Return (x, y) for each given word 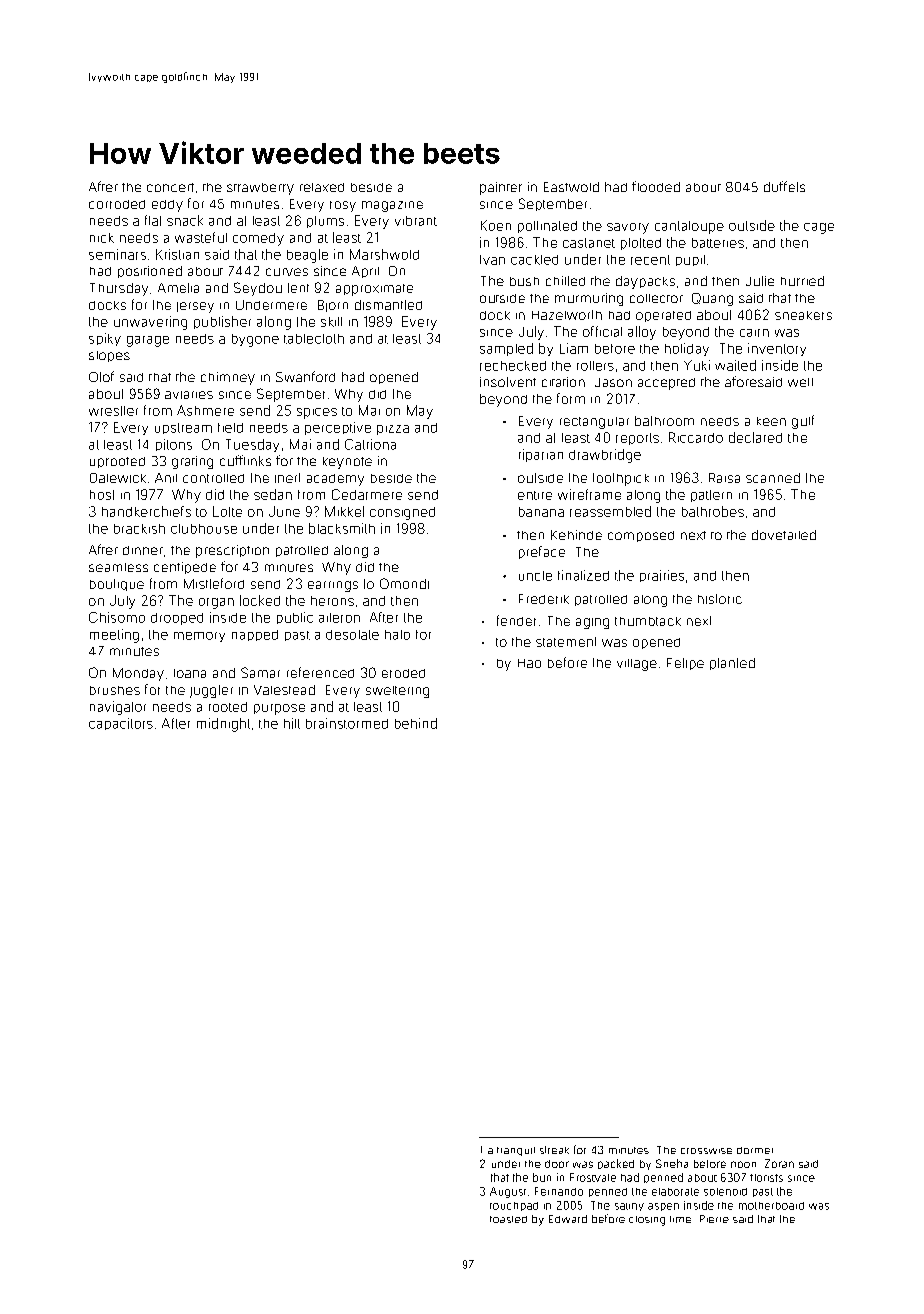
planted (732, 664)
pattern (711, 496)
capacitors (121, 724)
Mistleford (214, 583)
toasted (508, 1219)
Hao (529, 663)
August (508, 1192)
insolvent (508, 382)
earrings (333, 586)
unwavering (150, 323)
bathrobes (713, 511)
